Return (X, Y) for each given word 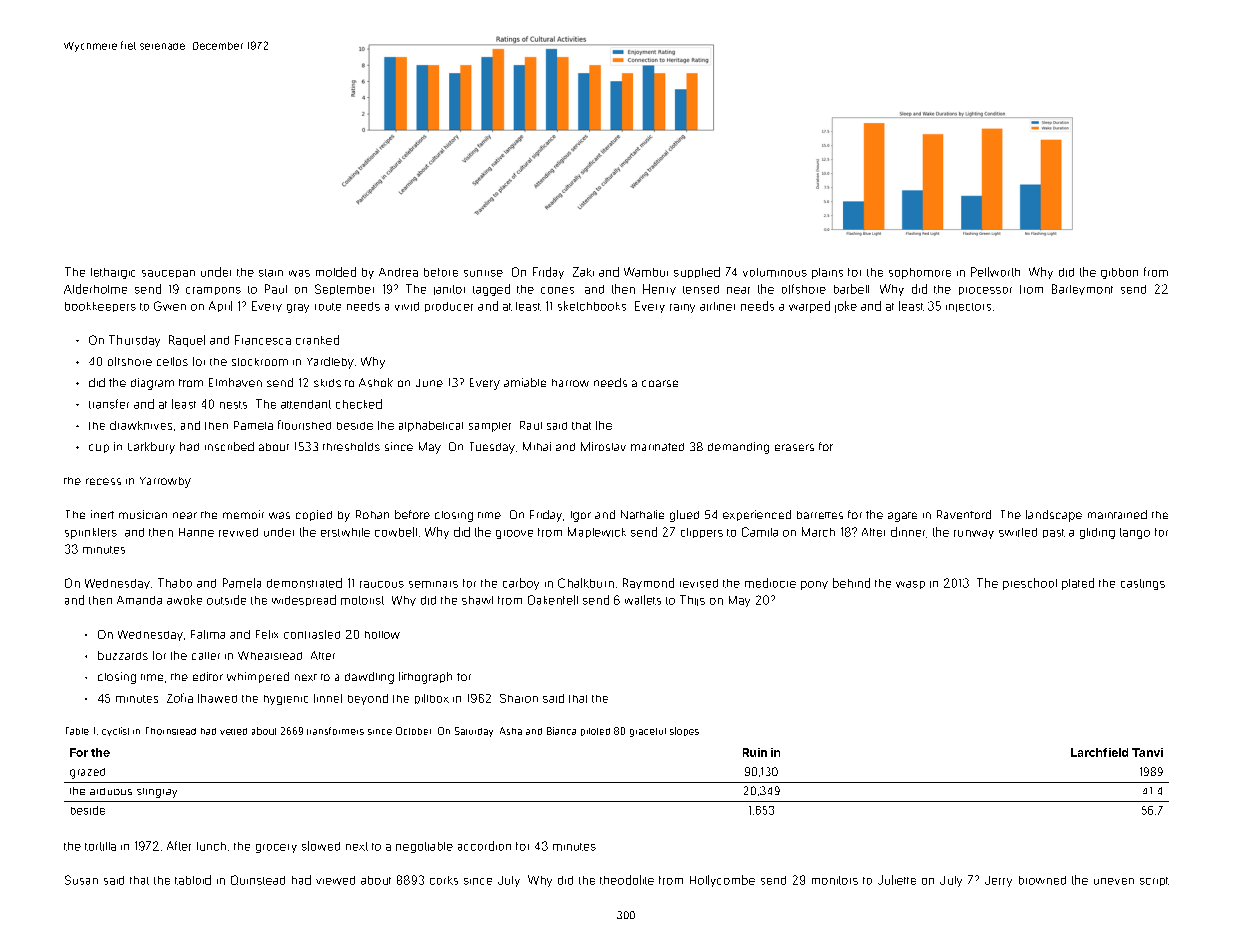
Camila (760, 532)
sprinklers (91, 533)
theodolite (627, 880)
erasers (794, 447)
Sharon (519, 698)
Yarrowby (165, 482)
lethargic (113, 273)
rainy (682, 308)
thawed (217, 698)
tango (1135, 533)
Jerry (998, 881)
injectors (968, 307)
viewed (335, 880)
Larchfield (1099, 752)
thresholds (351, 446)
